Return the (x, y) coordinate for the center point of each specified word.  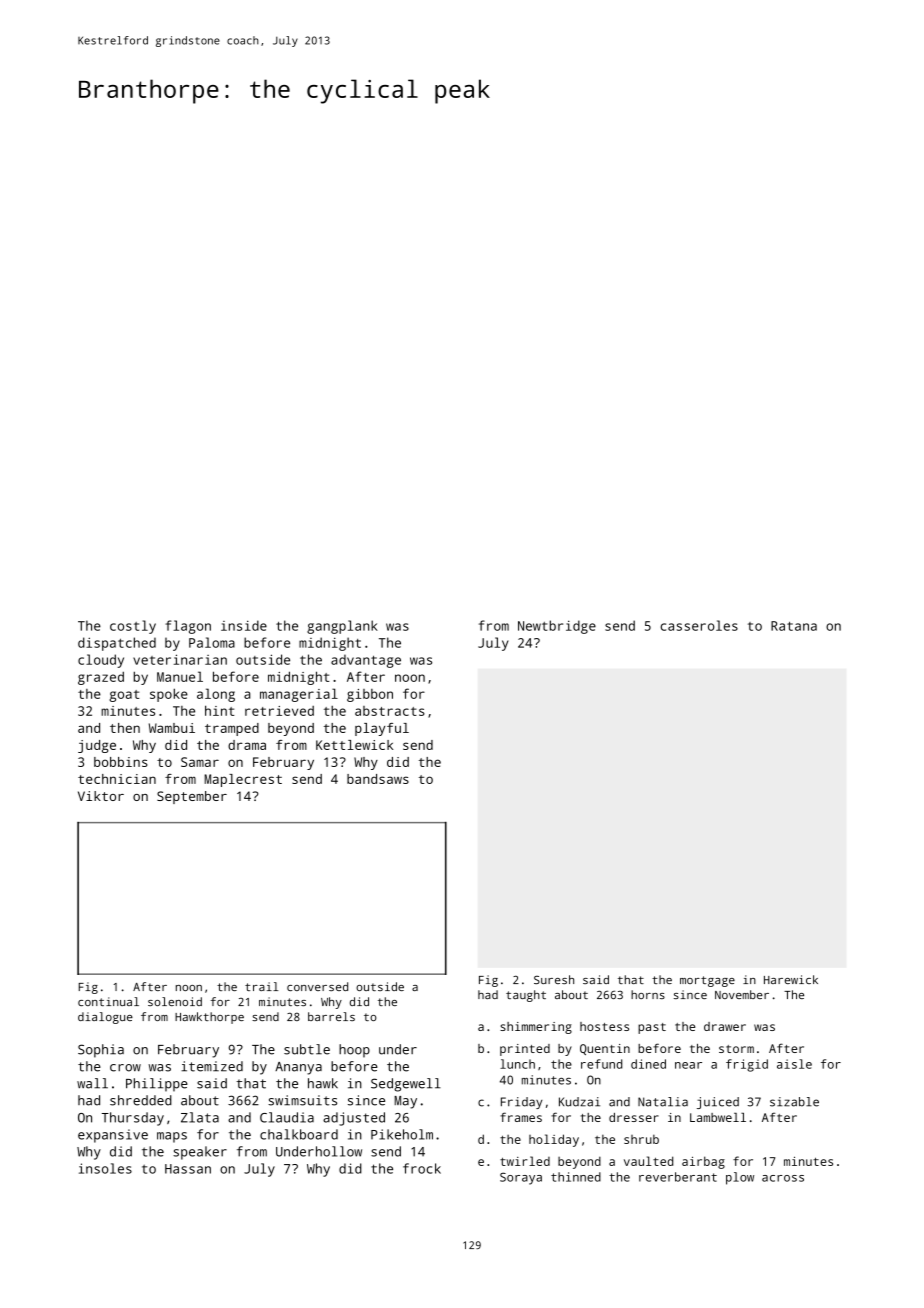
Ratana (794, 626)
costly (133, 627)
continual (108, 1001)
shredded (141, 1100)
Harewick (791, 979)
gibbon (370, 695)
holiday (554, 1140)
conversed (317, 986)
